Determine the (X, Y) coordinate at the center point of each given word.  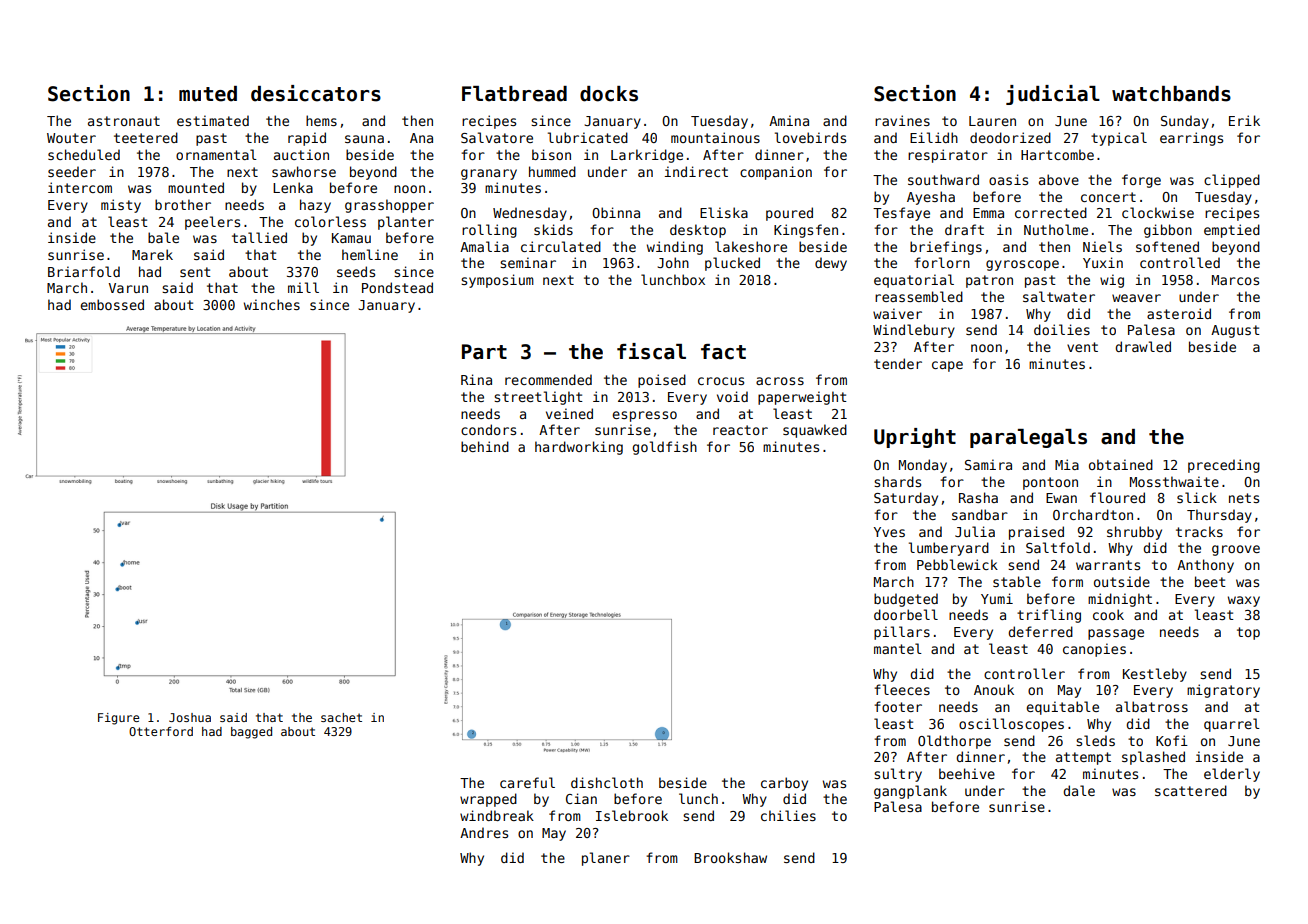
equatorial (914, 281)
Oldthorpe (954, 742)
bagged (251, 733)
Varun (128, 288)
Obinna (616, 212)
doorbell (906, 614)
